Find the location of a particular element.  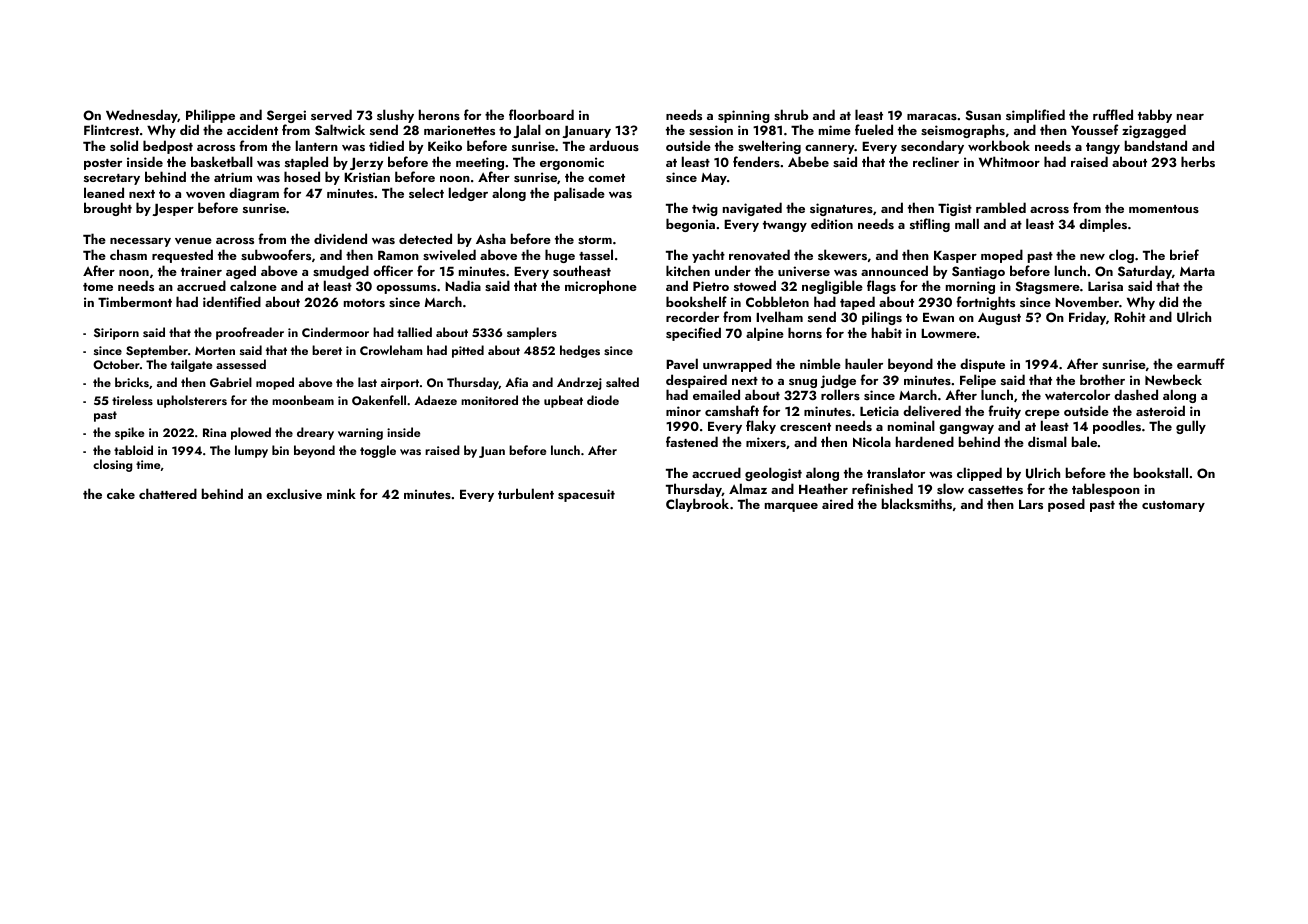

November is located at coordinates (1087, 301).
